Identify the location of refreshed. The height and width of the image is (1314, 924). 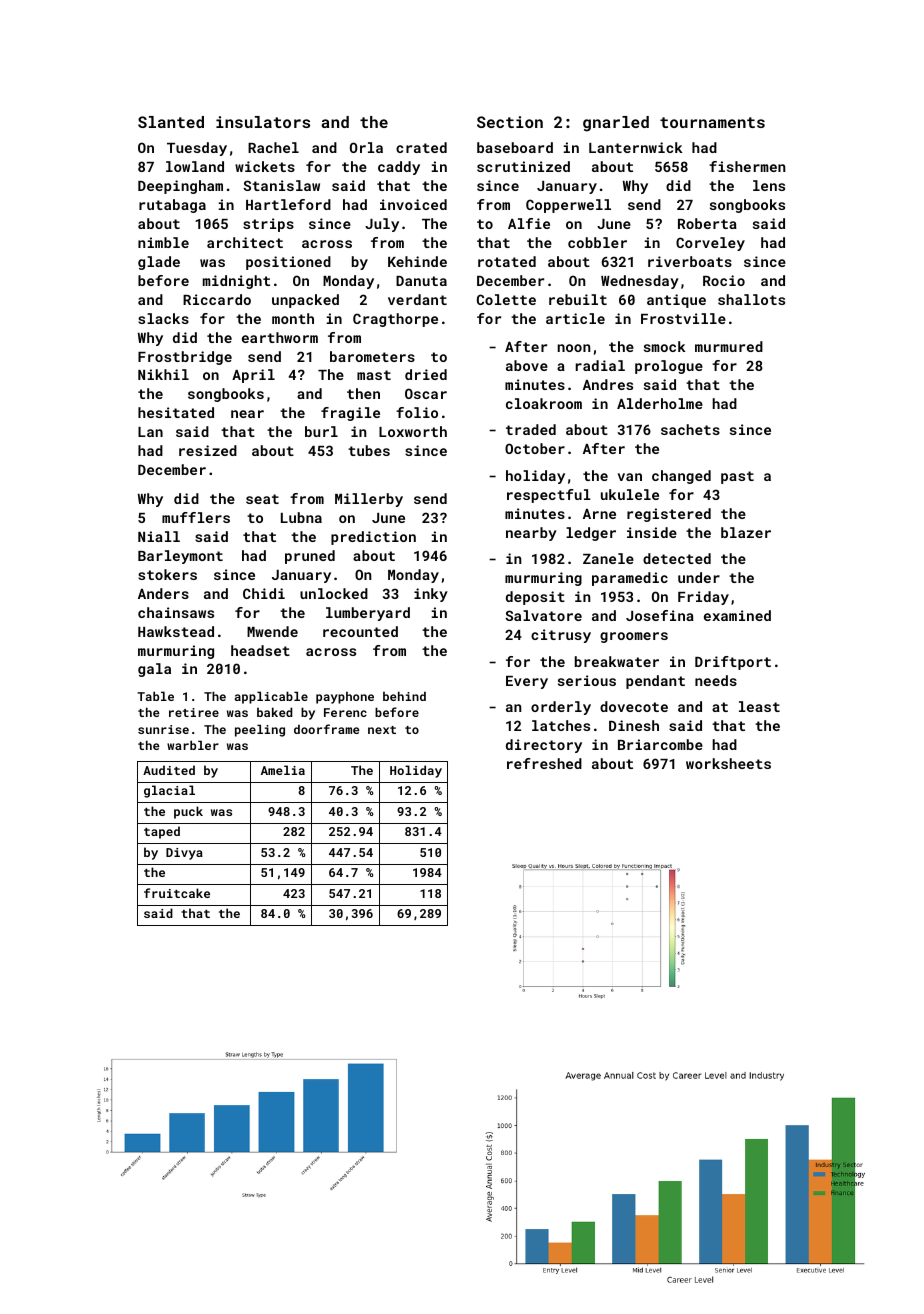
(544, 763).
